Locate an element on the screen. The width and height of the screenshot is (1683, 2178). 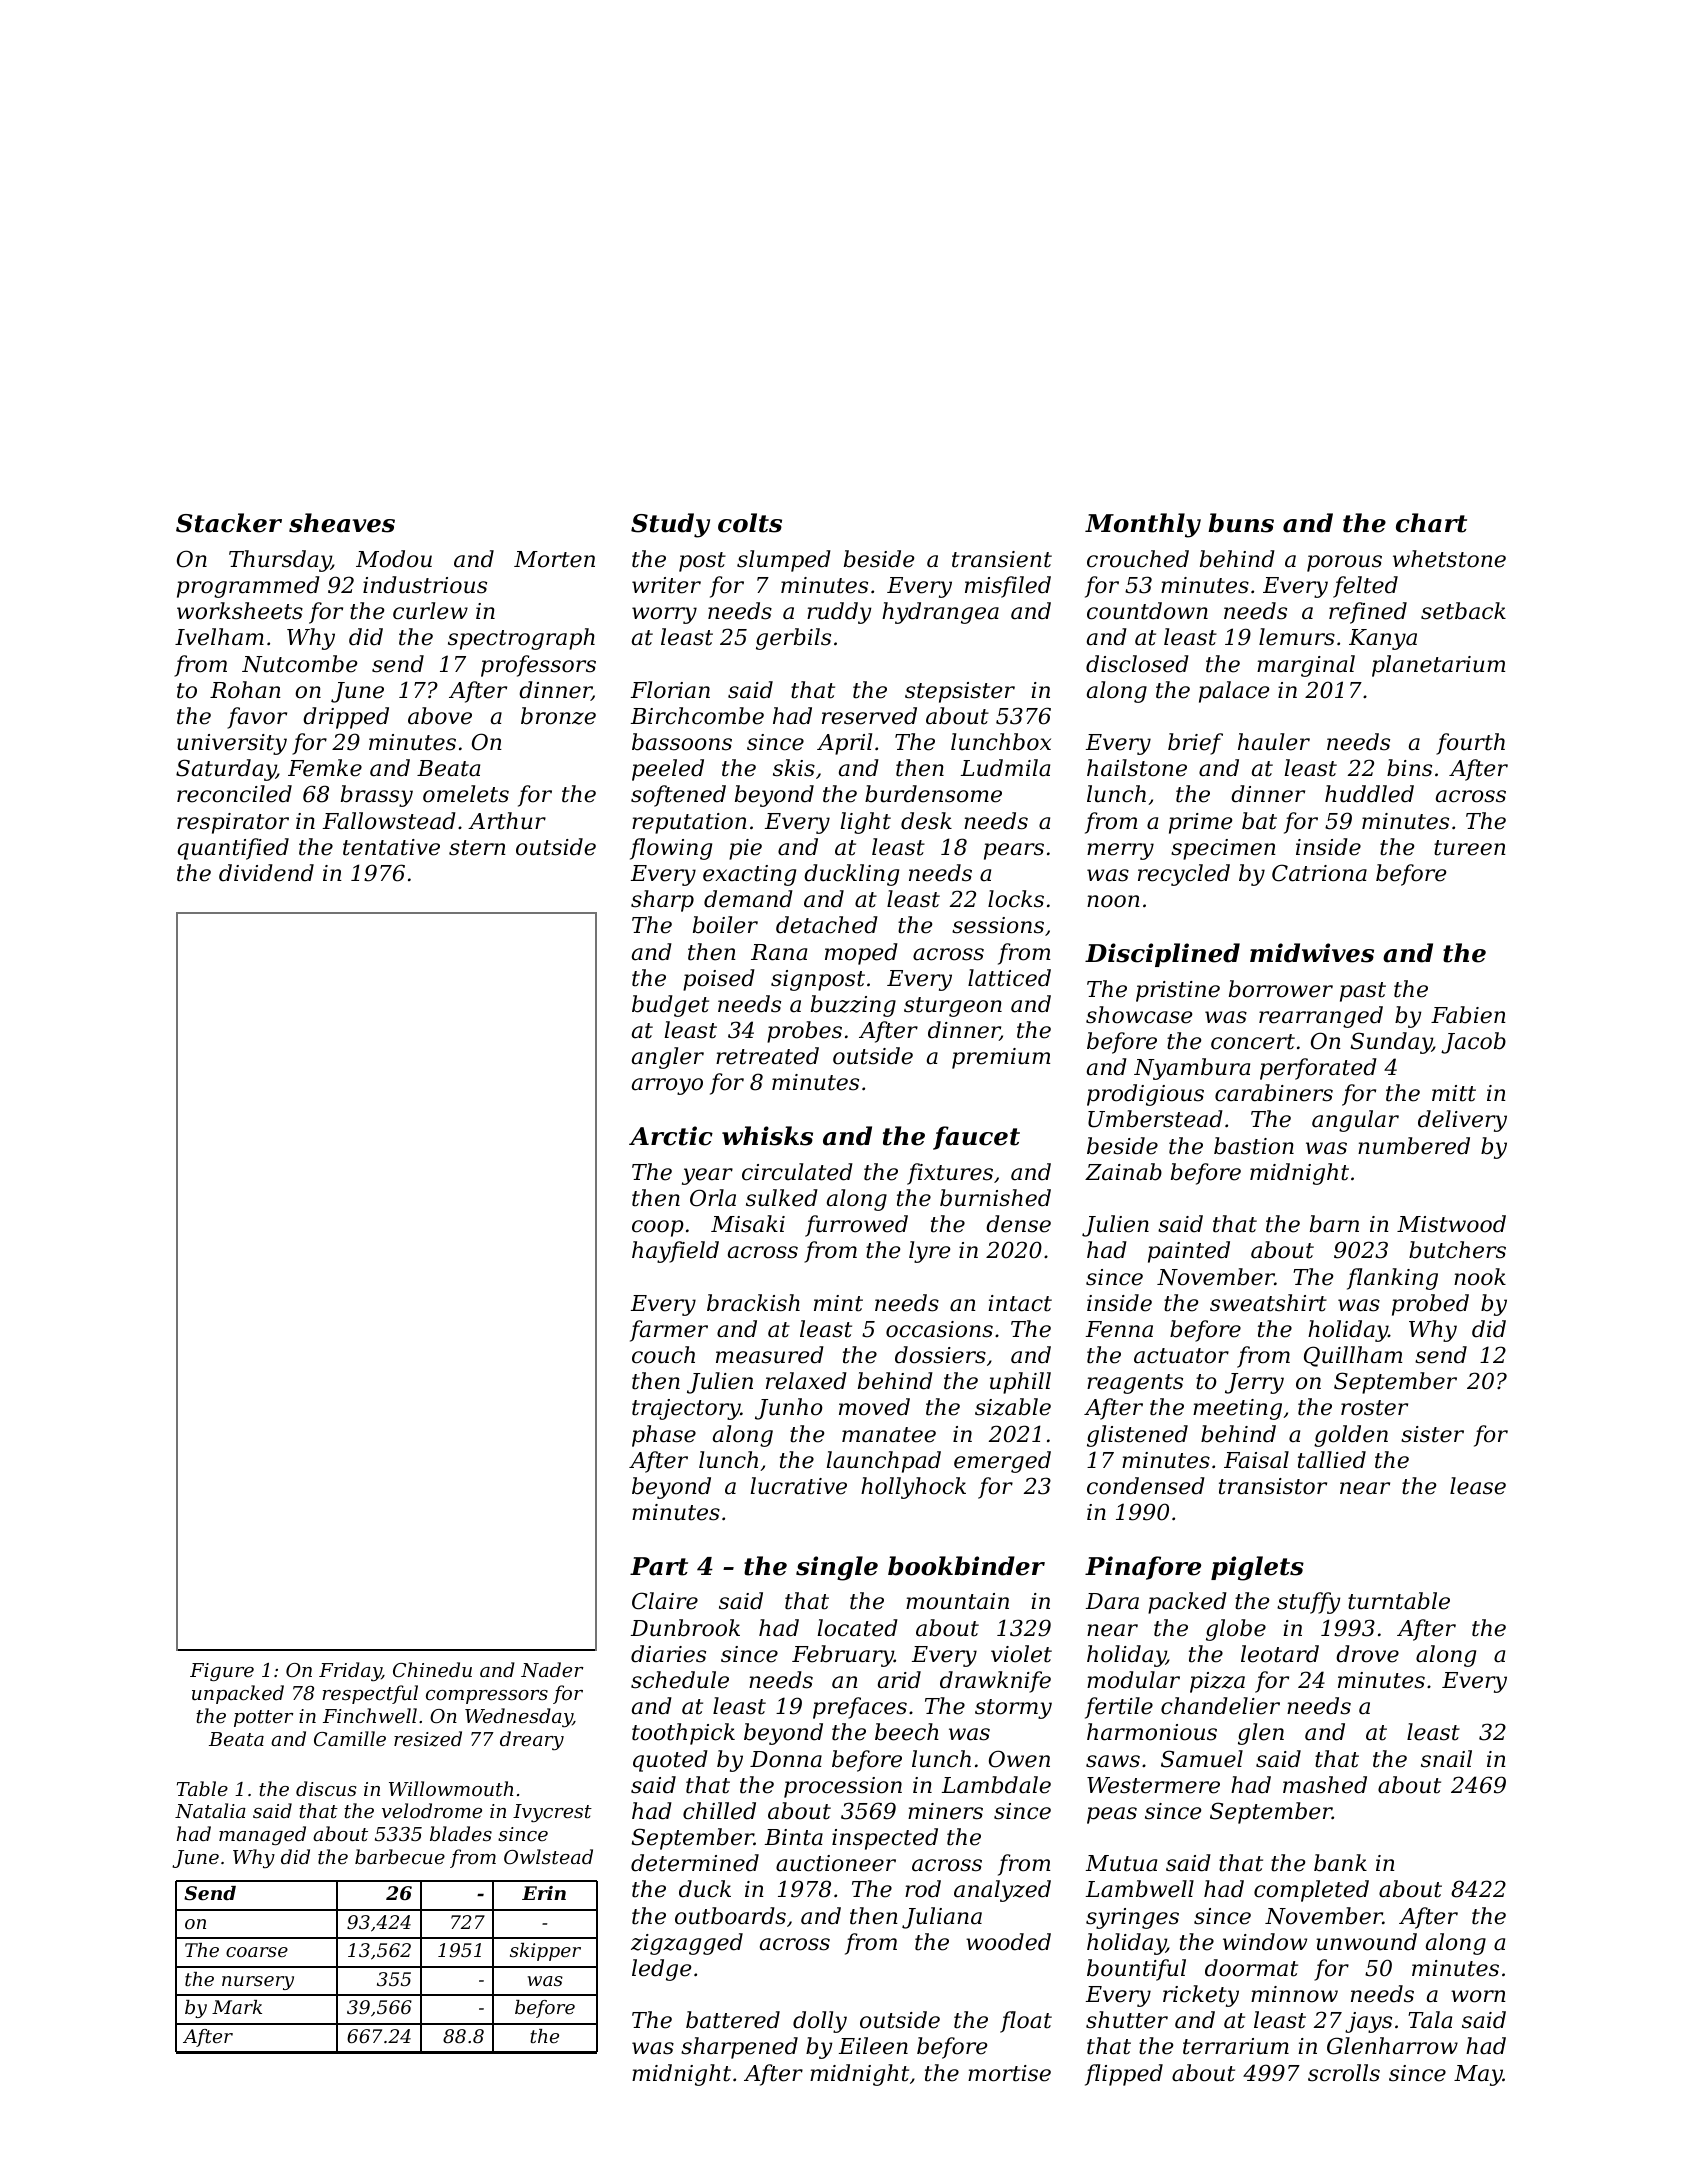
tureen is located at coordinates (1470, 848).
